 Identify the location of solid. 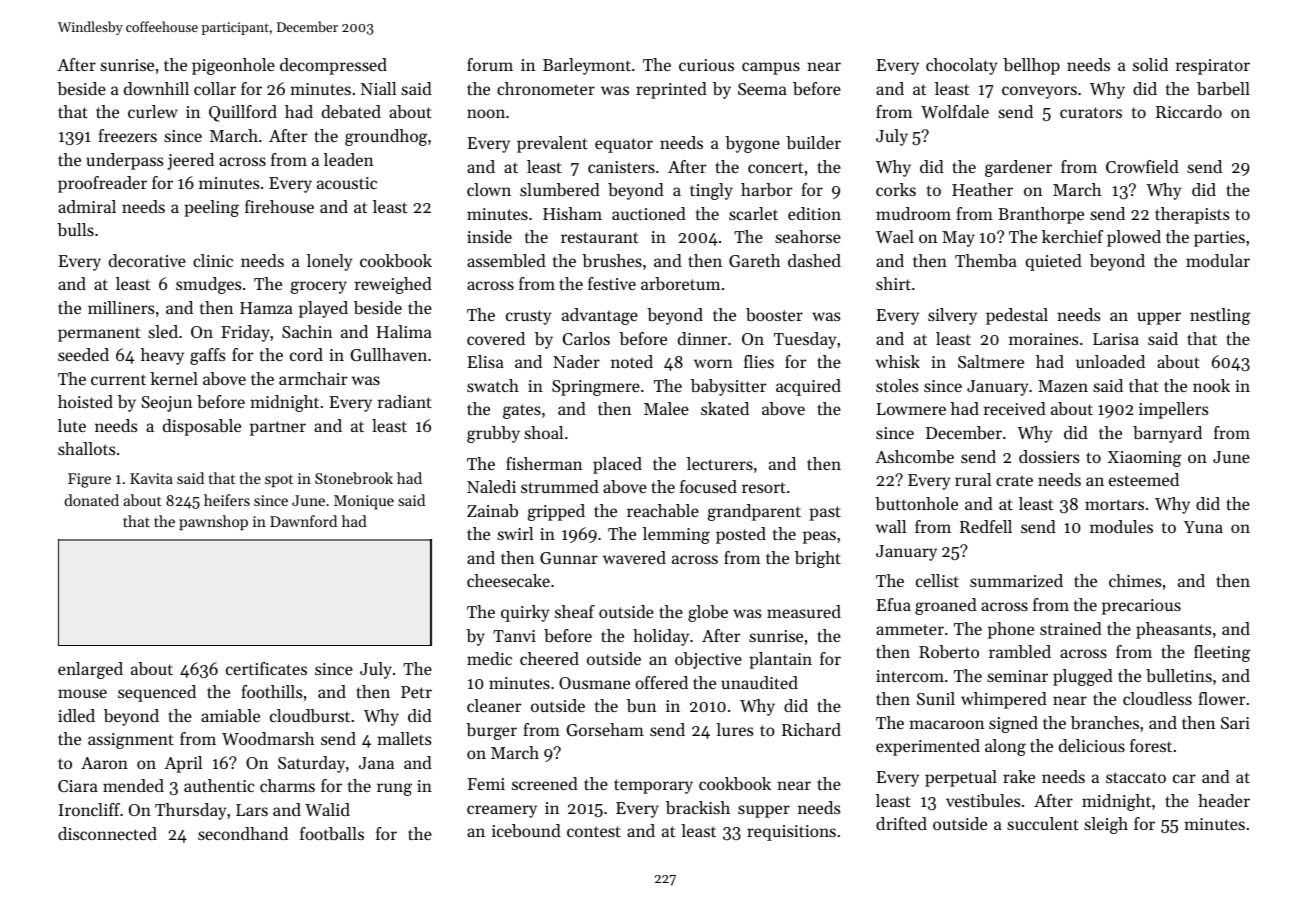
(1150, 64).
